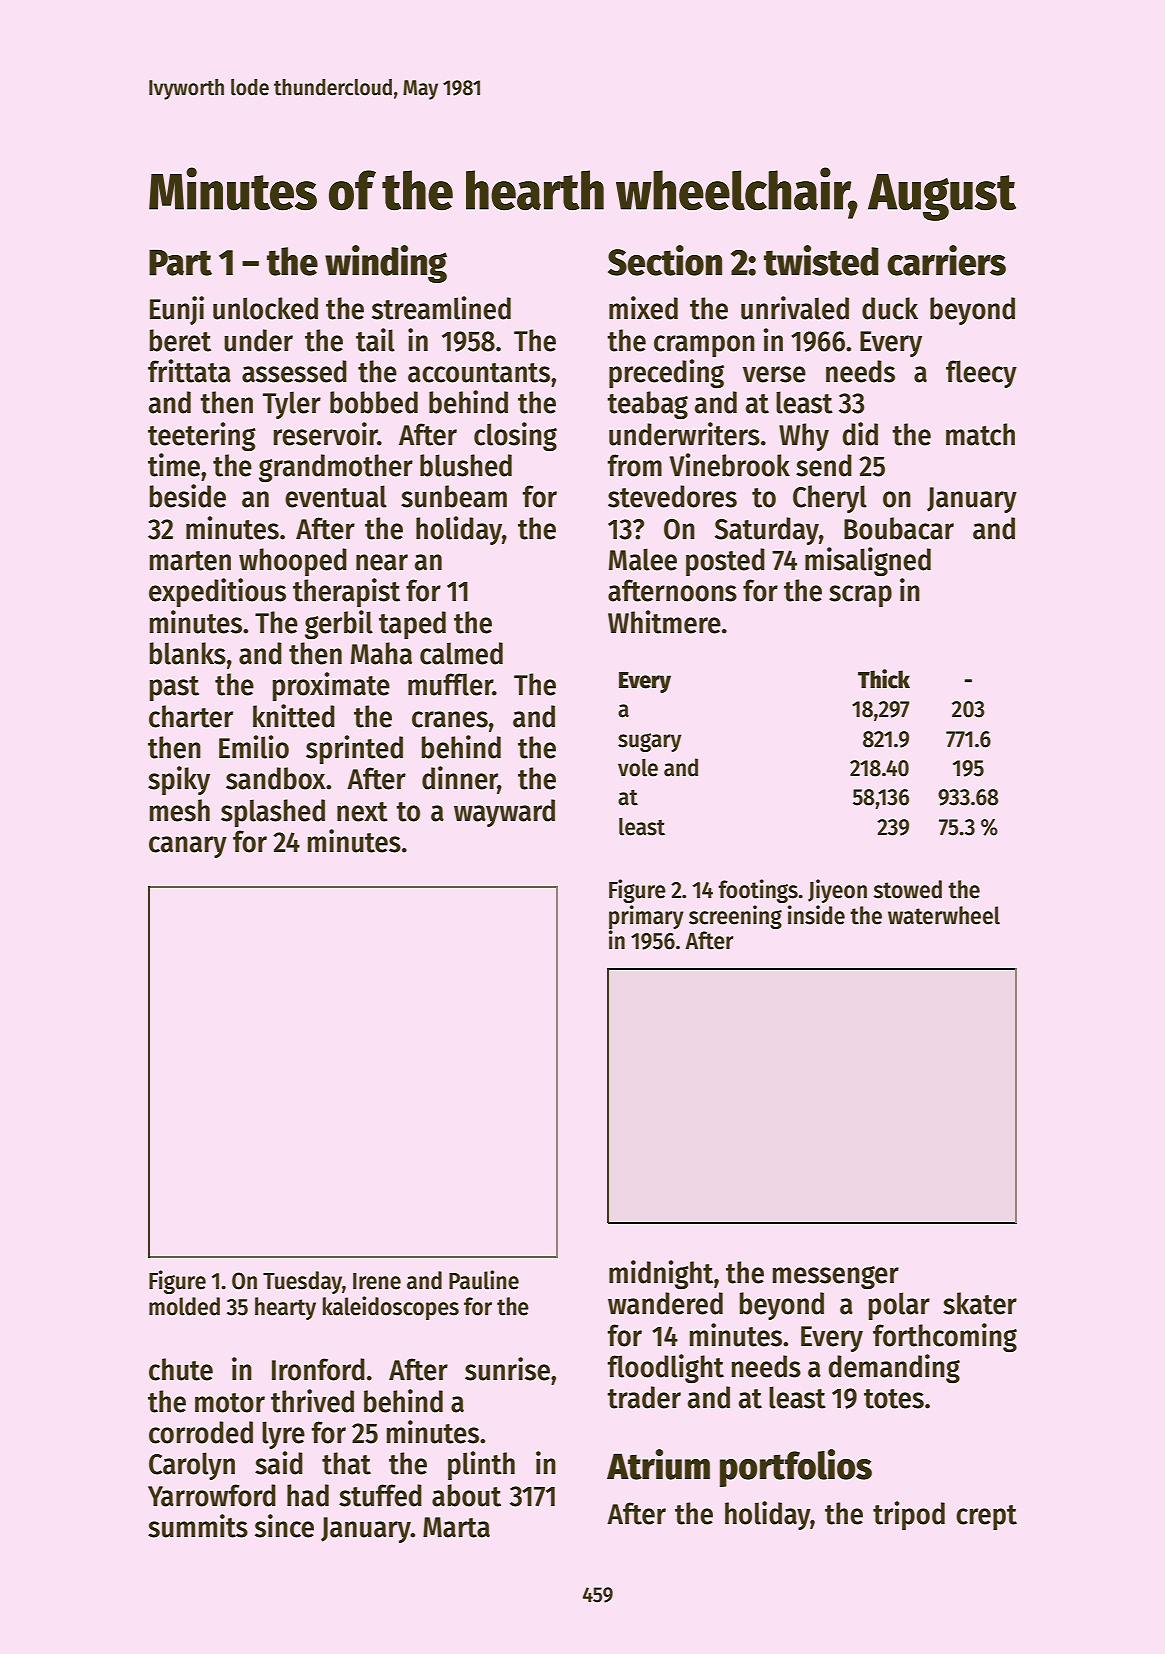  What do you see at coordinates (946, 260) in the screenshot?
I see `carriers` at bounding box center [946, 260].
